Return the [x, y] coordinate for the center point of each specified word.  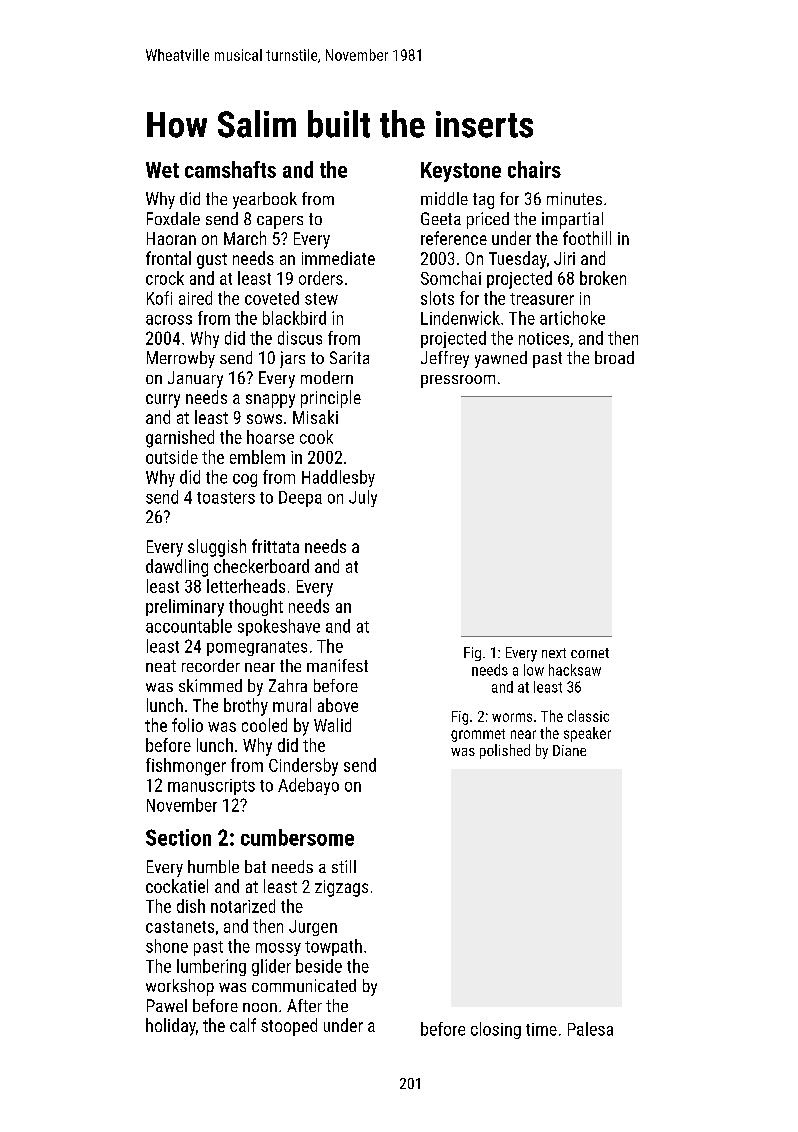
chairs [534, 169]
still [344, 866]
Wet [162, 170]
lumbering [211, 967]
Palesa [590, 1029]
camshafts [230, 169]
